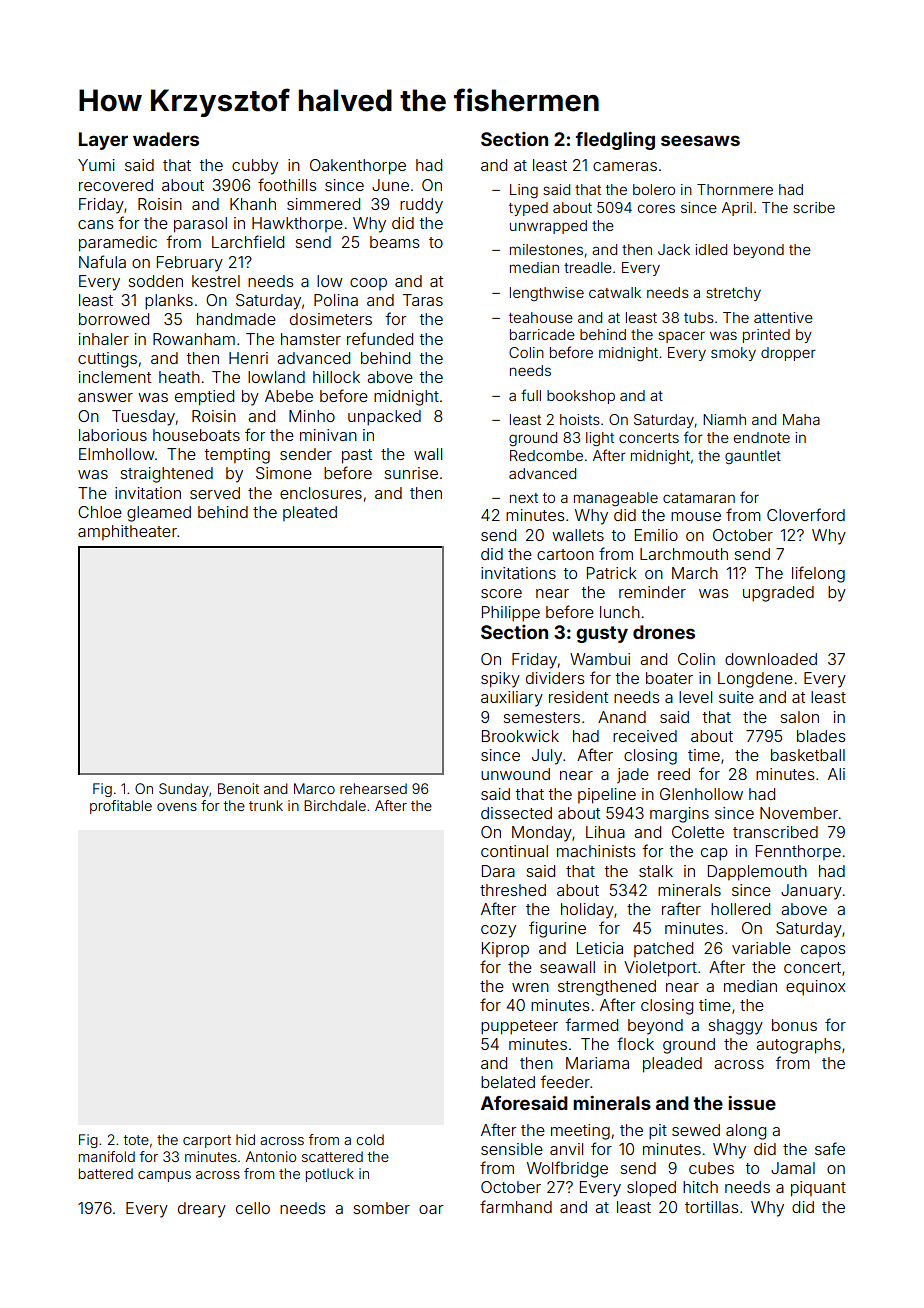 This image has width=924, height=1308. Describe the element at coordinates (358, 167) in the image. I see `Oakenthorpe` at that location.
